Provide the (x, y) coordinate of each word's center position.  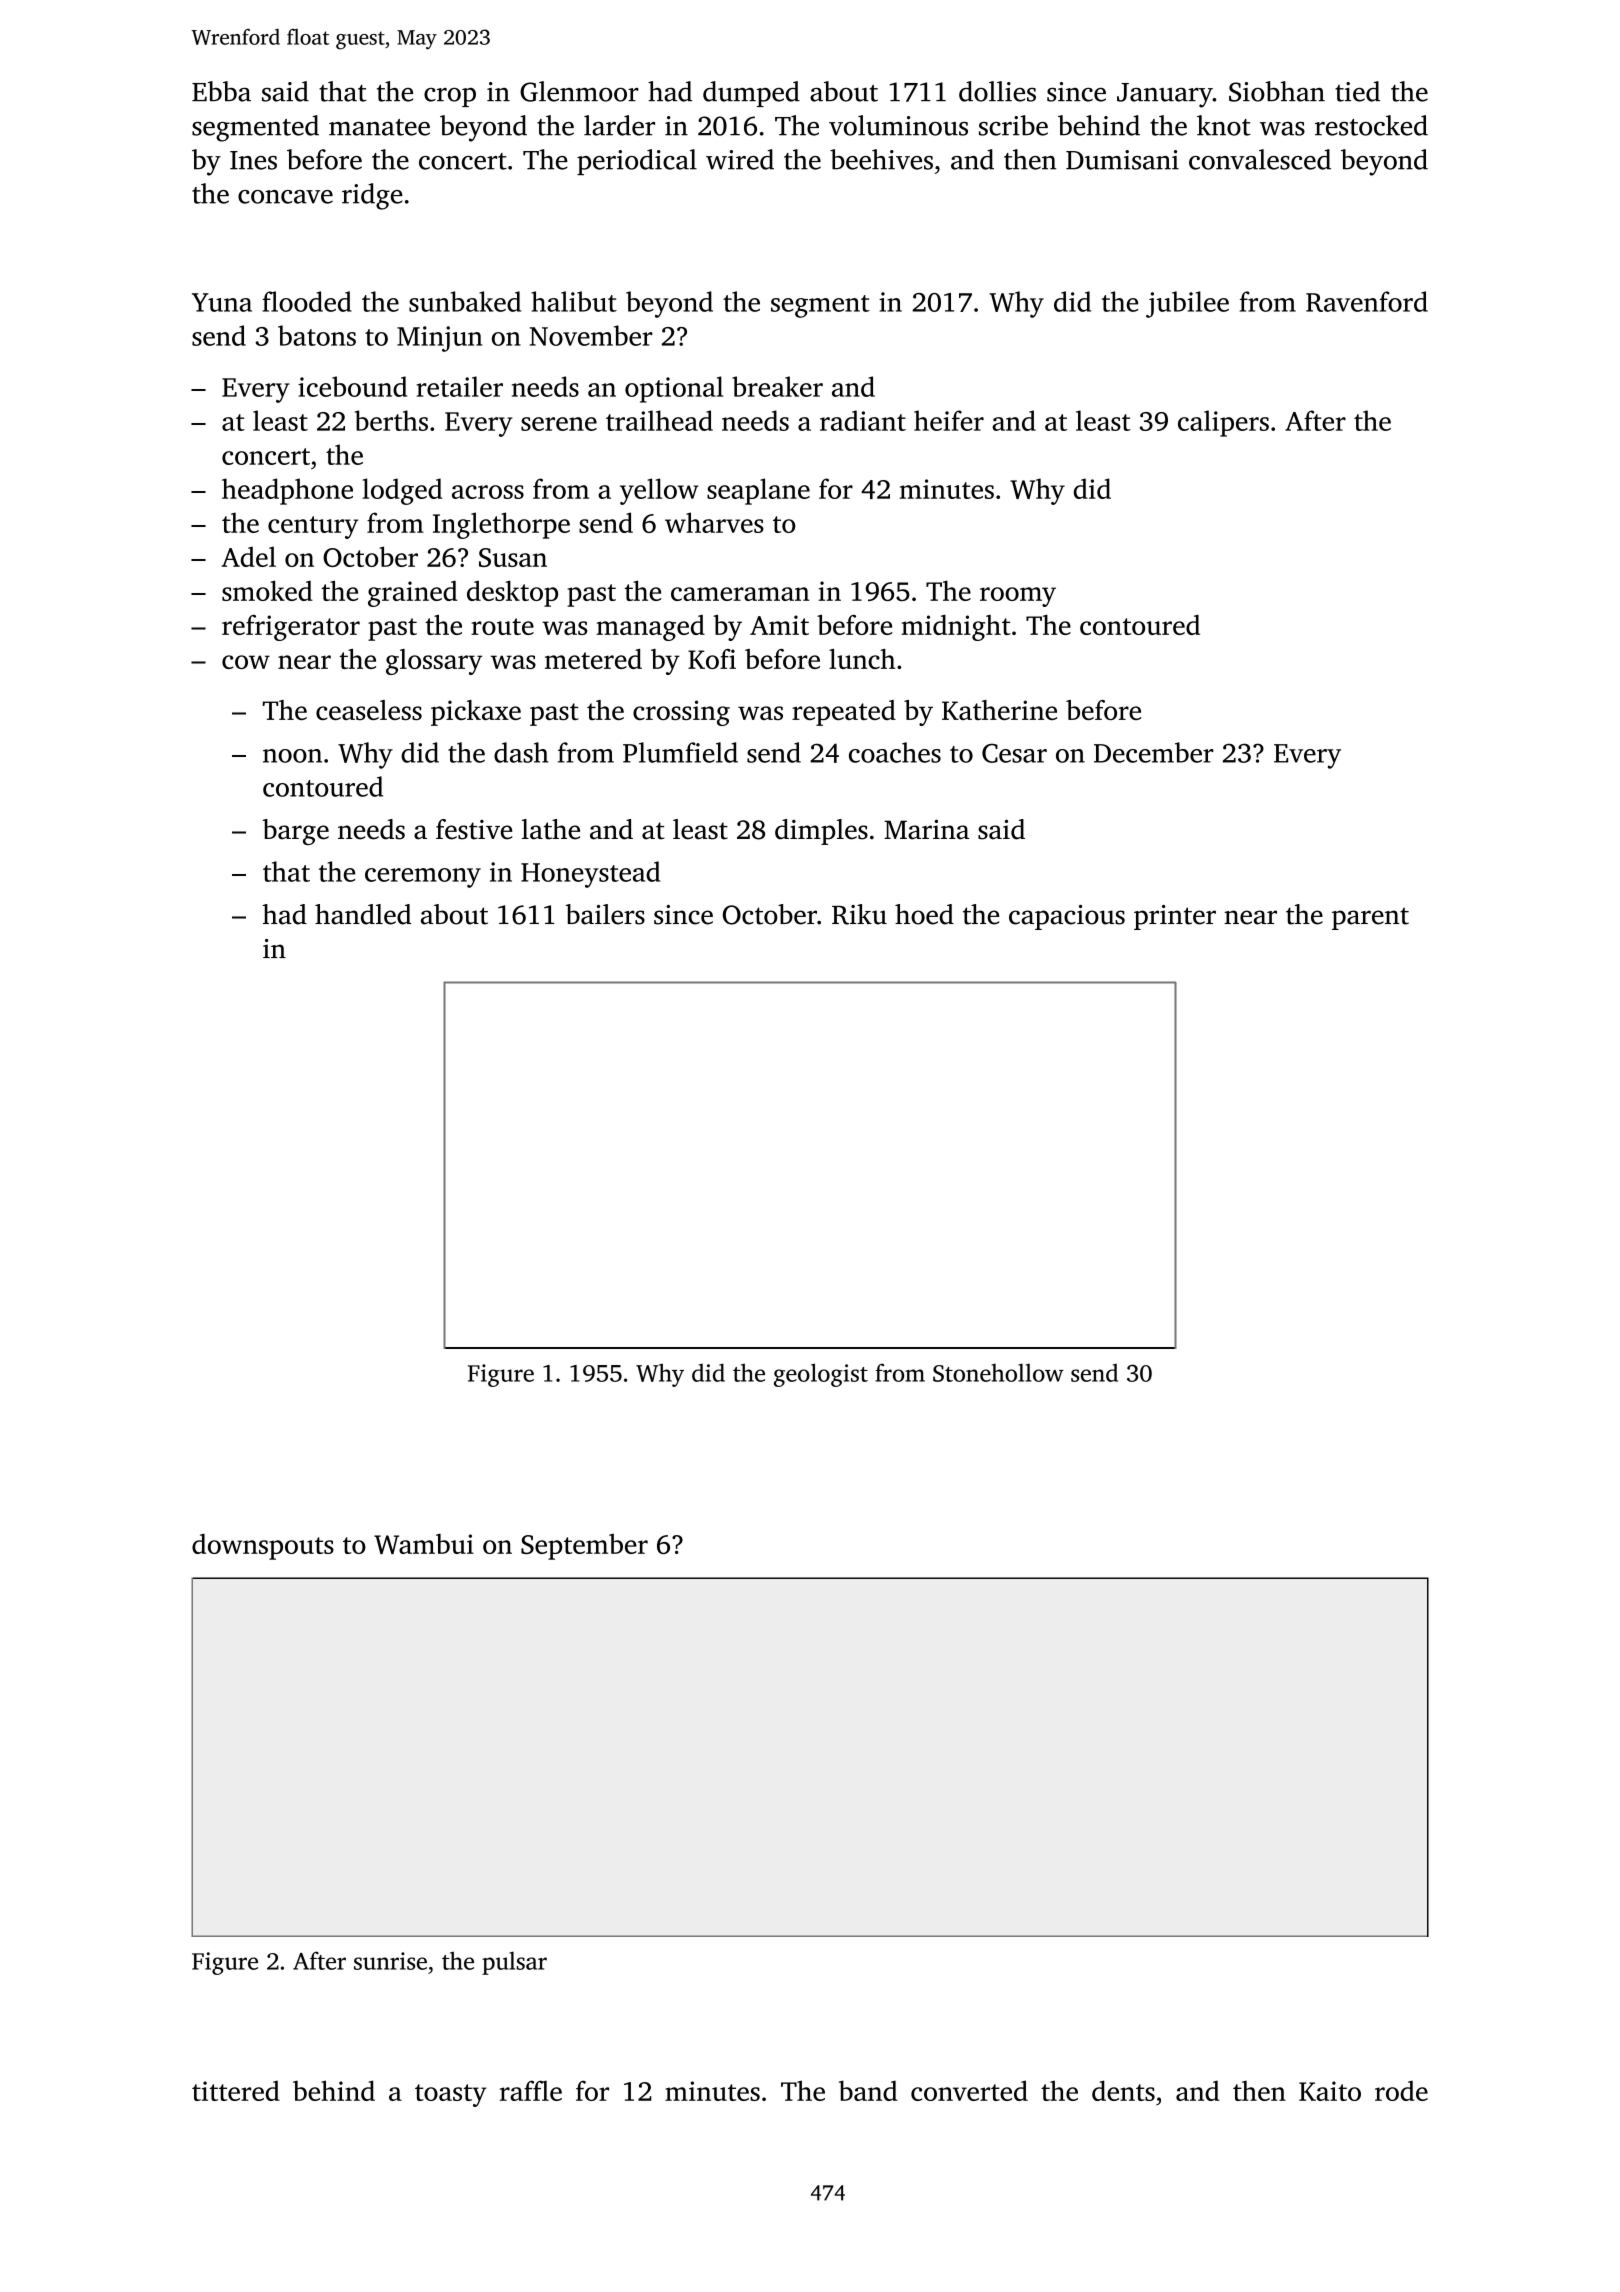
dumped (751, 94)
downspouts (263, 1546)
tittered (236, 2090)
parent (1370, 918)
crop (450, 97)
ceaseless (369, 710)
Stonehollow (998, 1372)
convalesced (1260, 159)
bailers (605, 914)
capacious (1067, 917)
